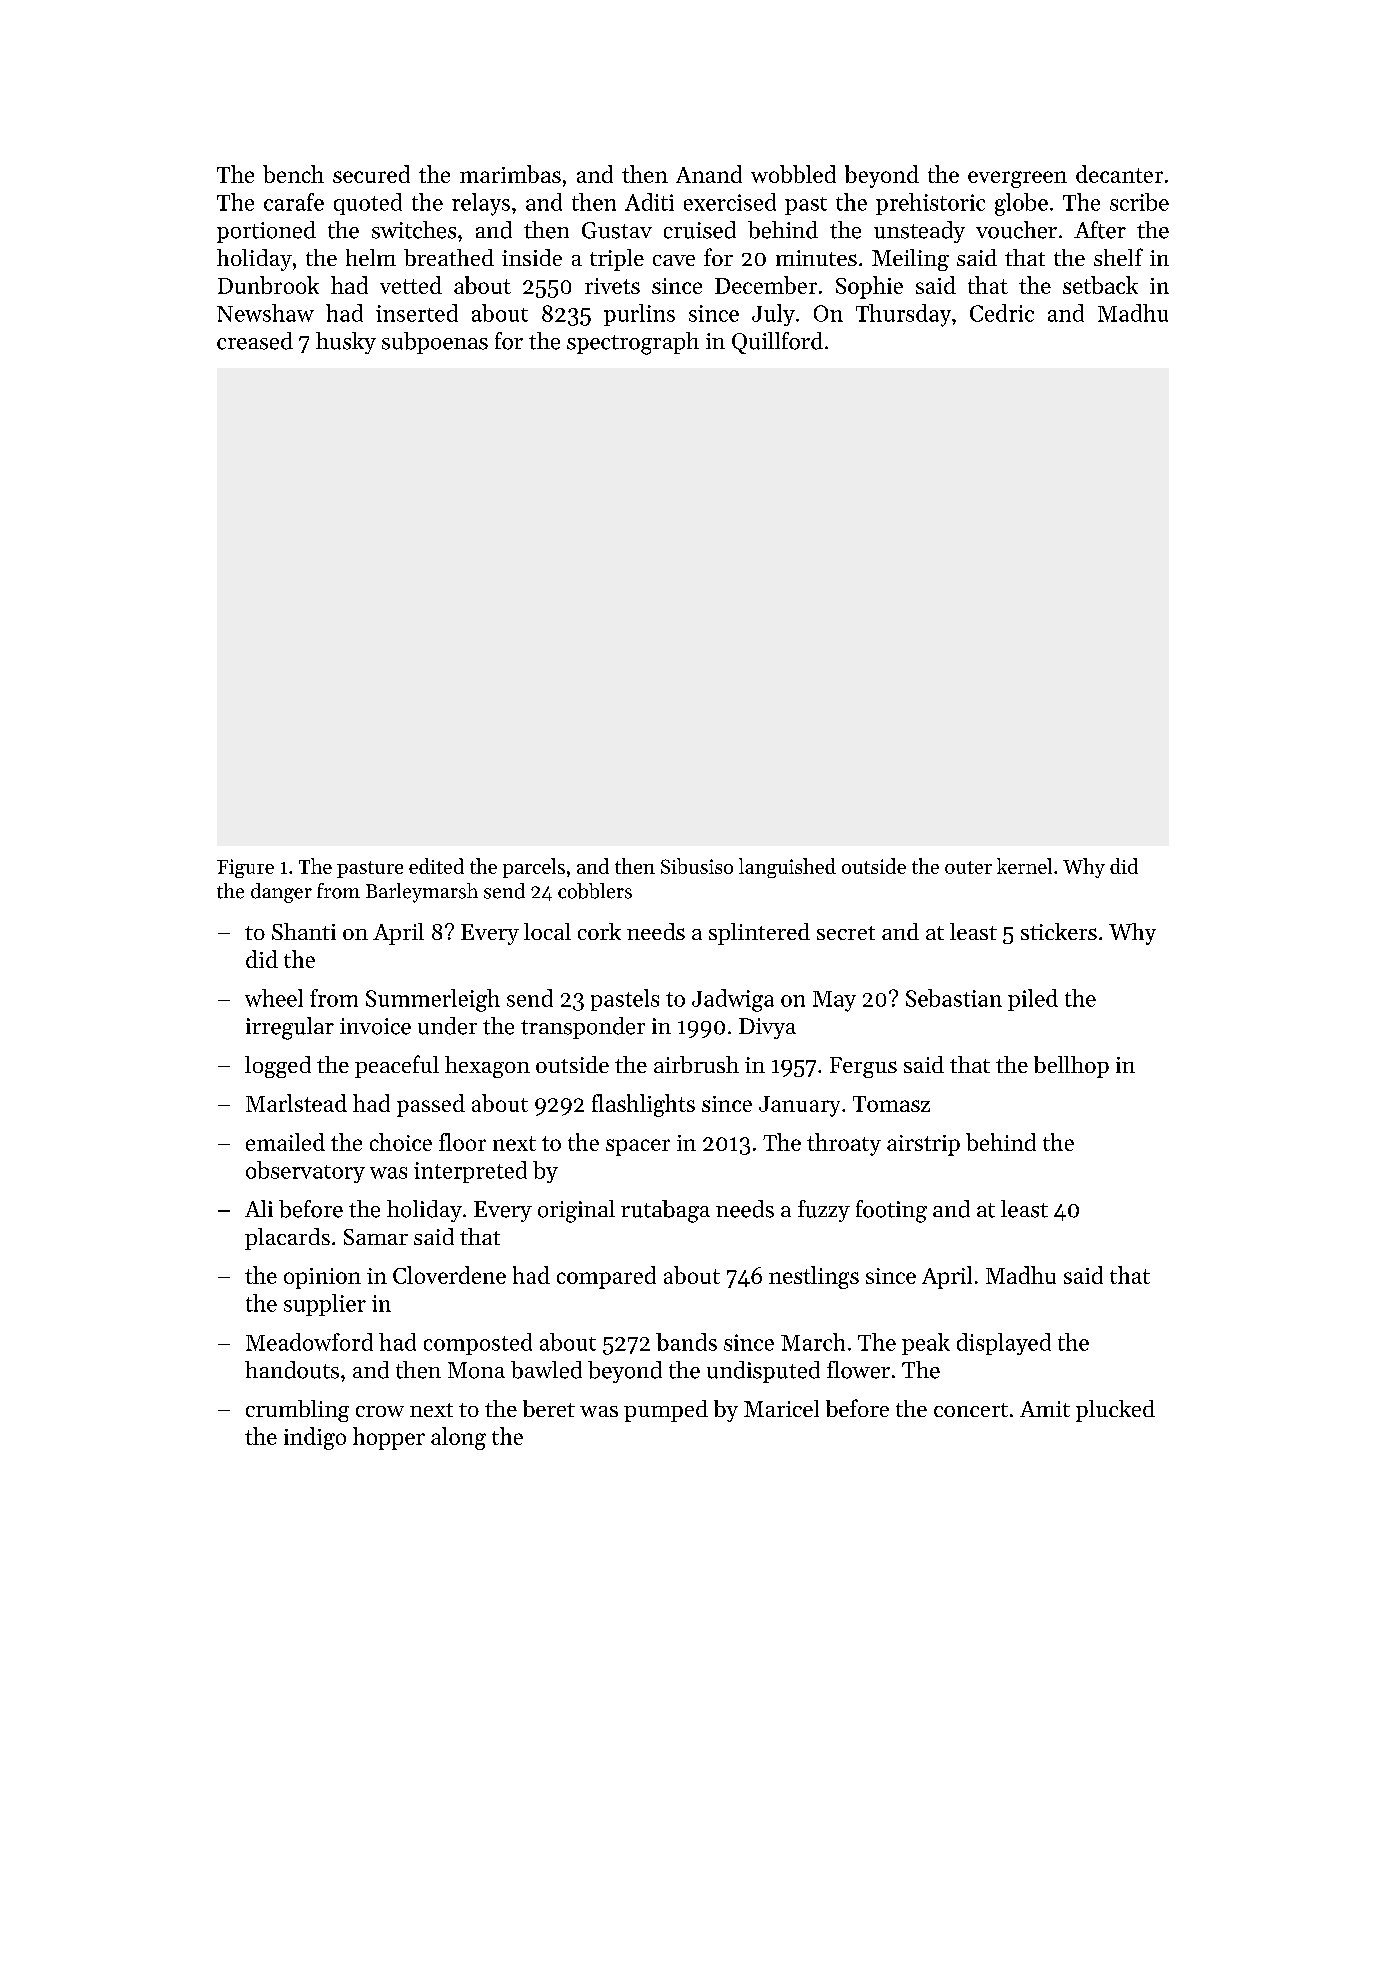  I want to click on Meadowford, so click(309, 1342).
